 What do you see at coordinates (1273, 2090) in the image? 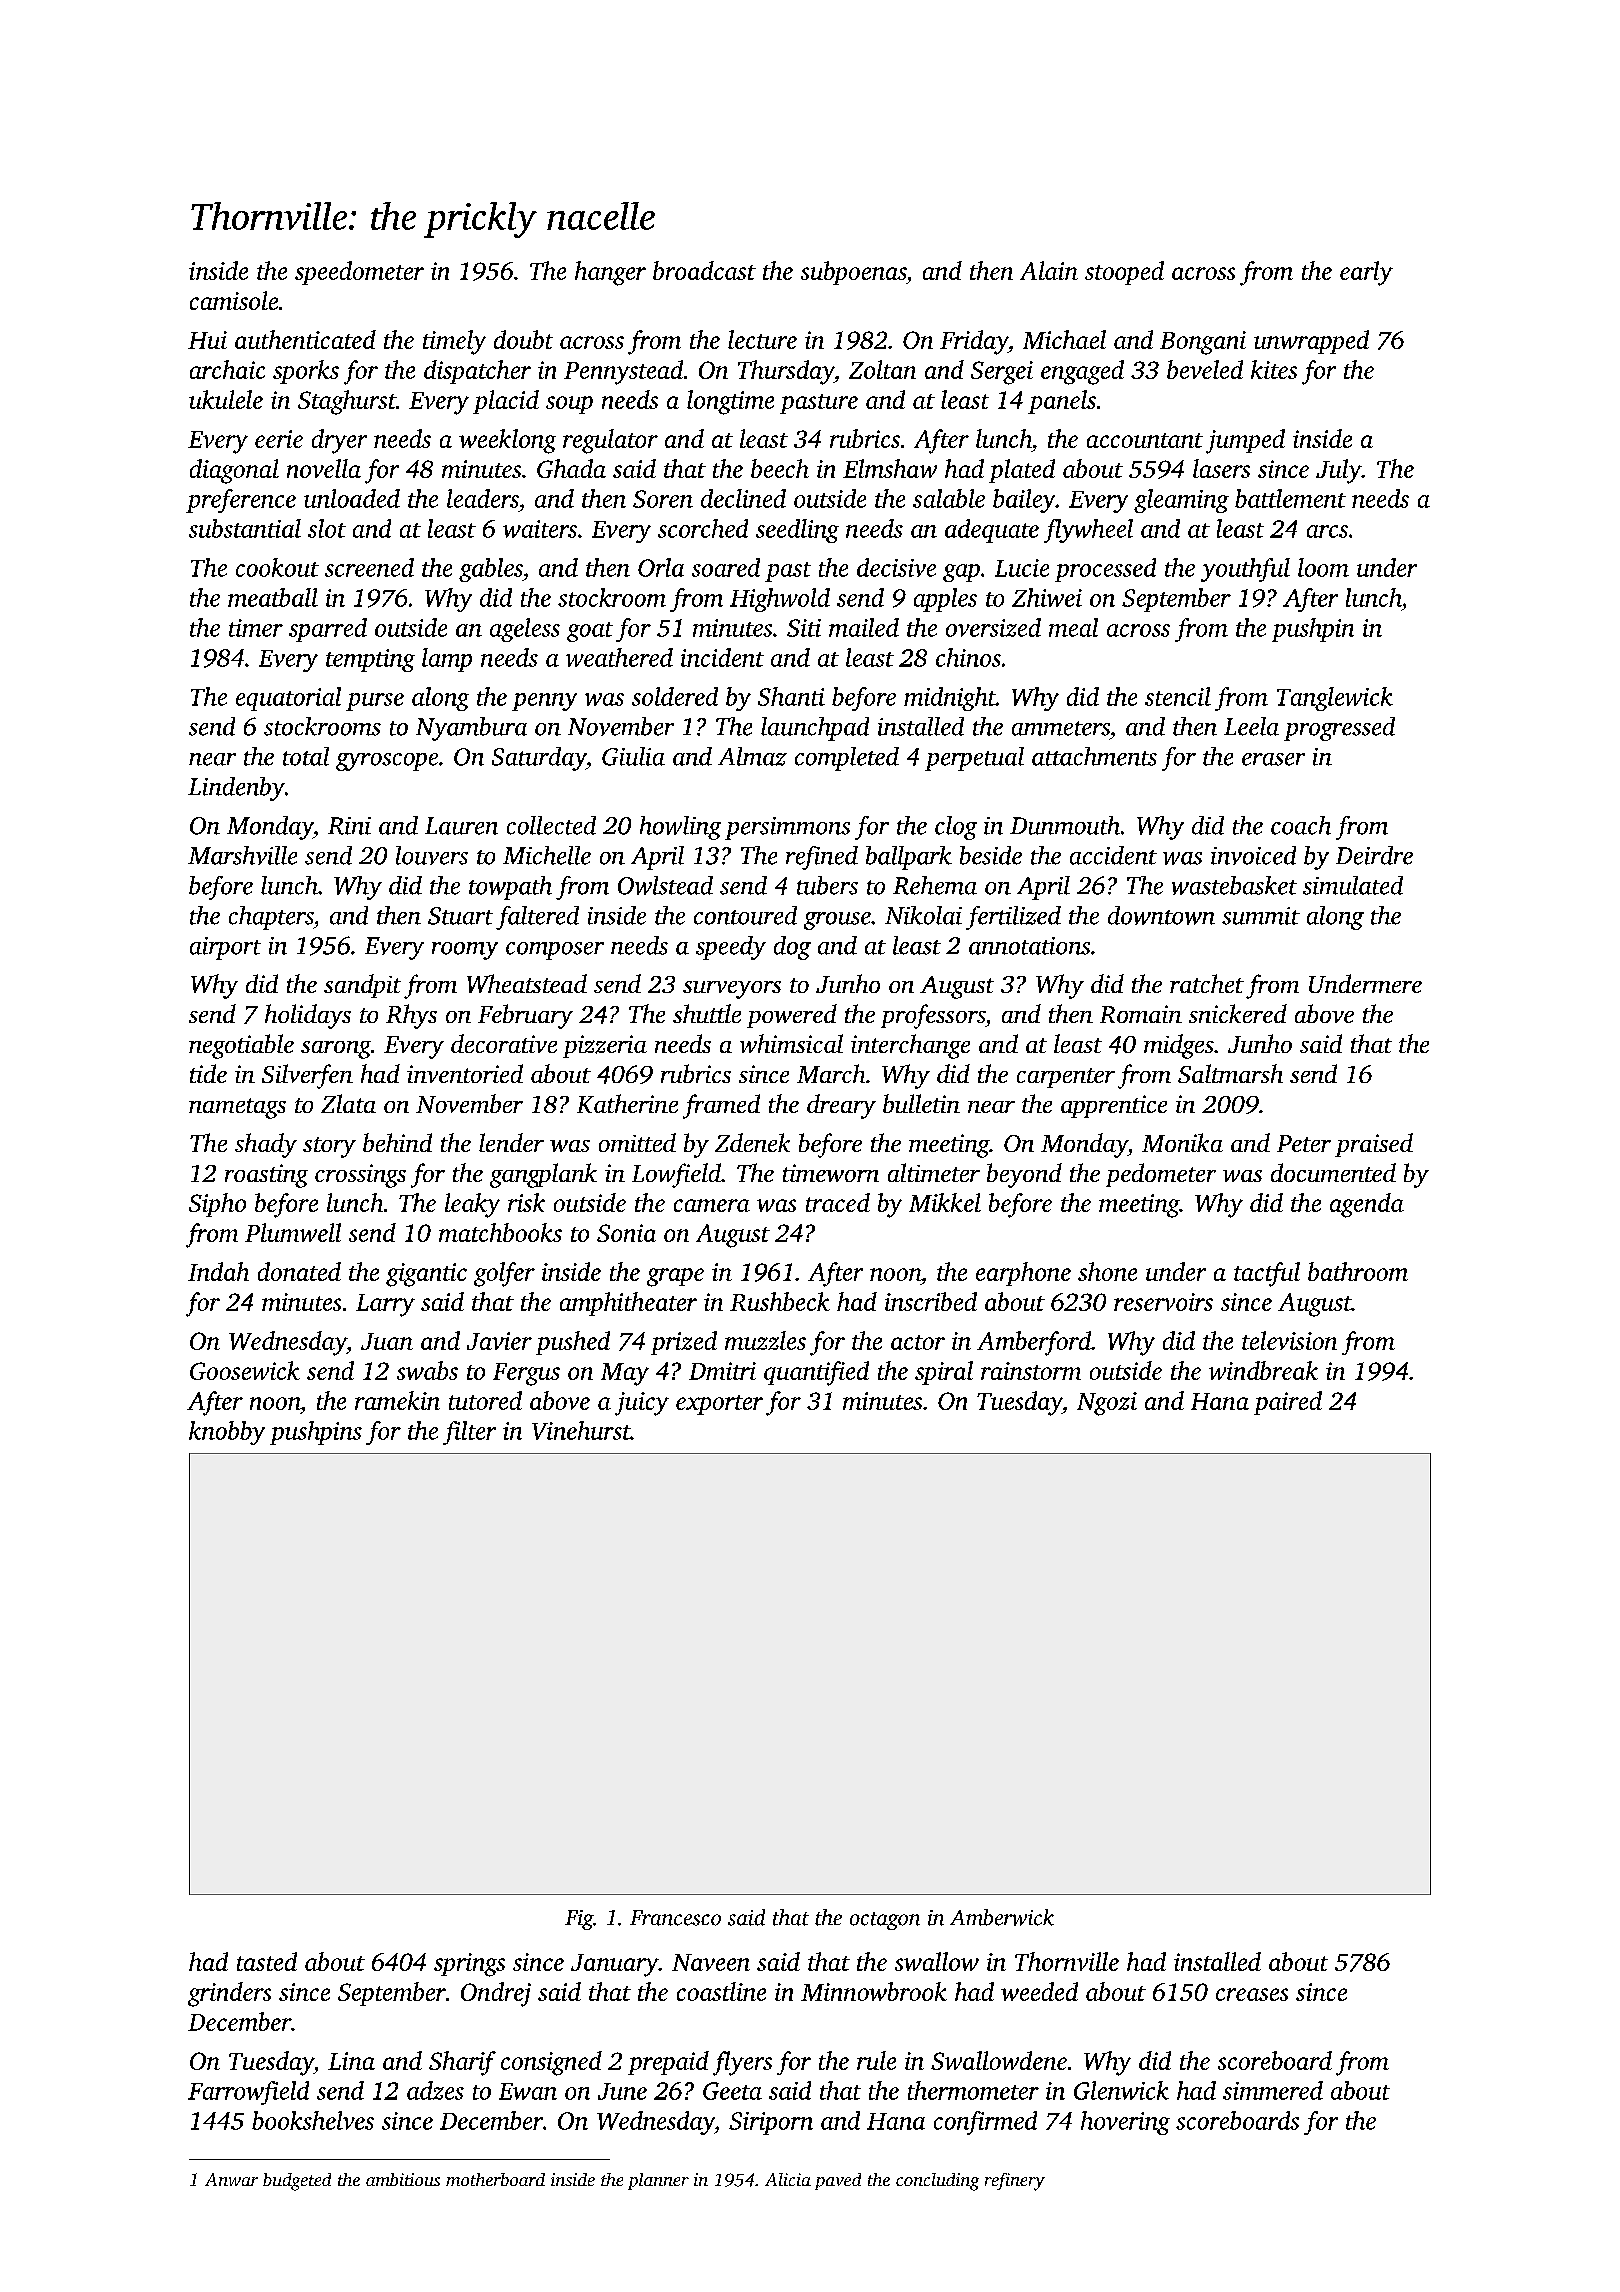
I see `simmered` at bounding box center [1273, 2090].
